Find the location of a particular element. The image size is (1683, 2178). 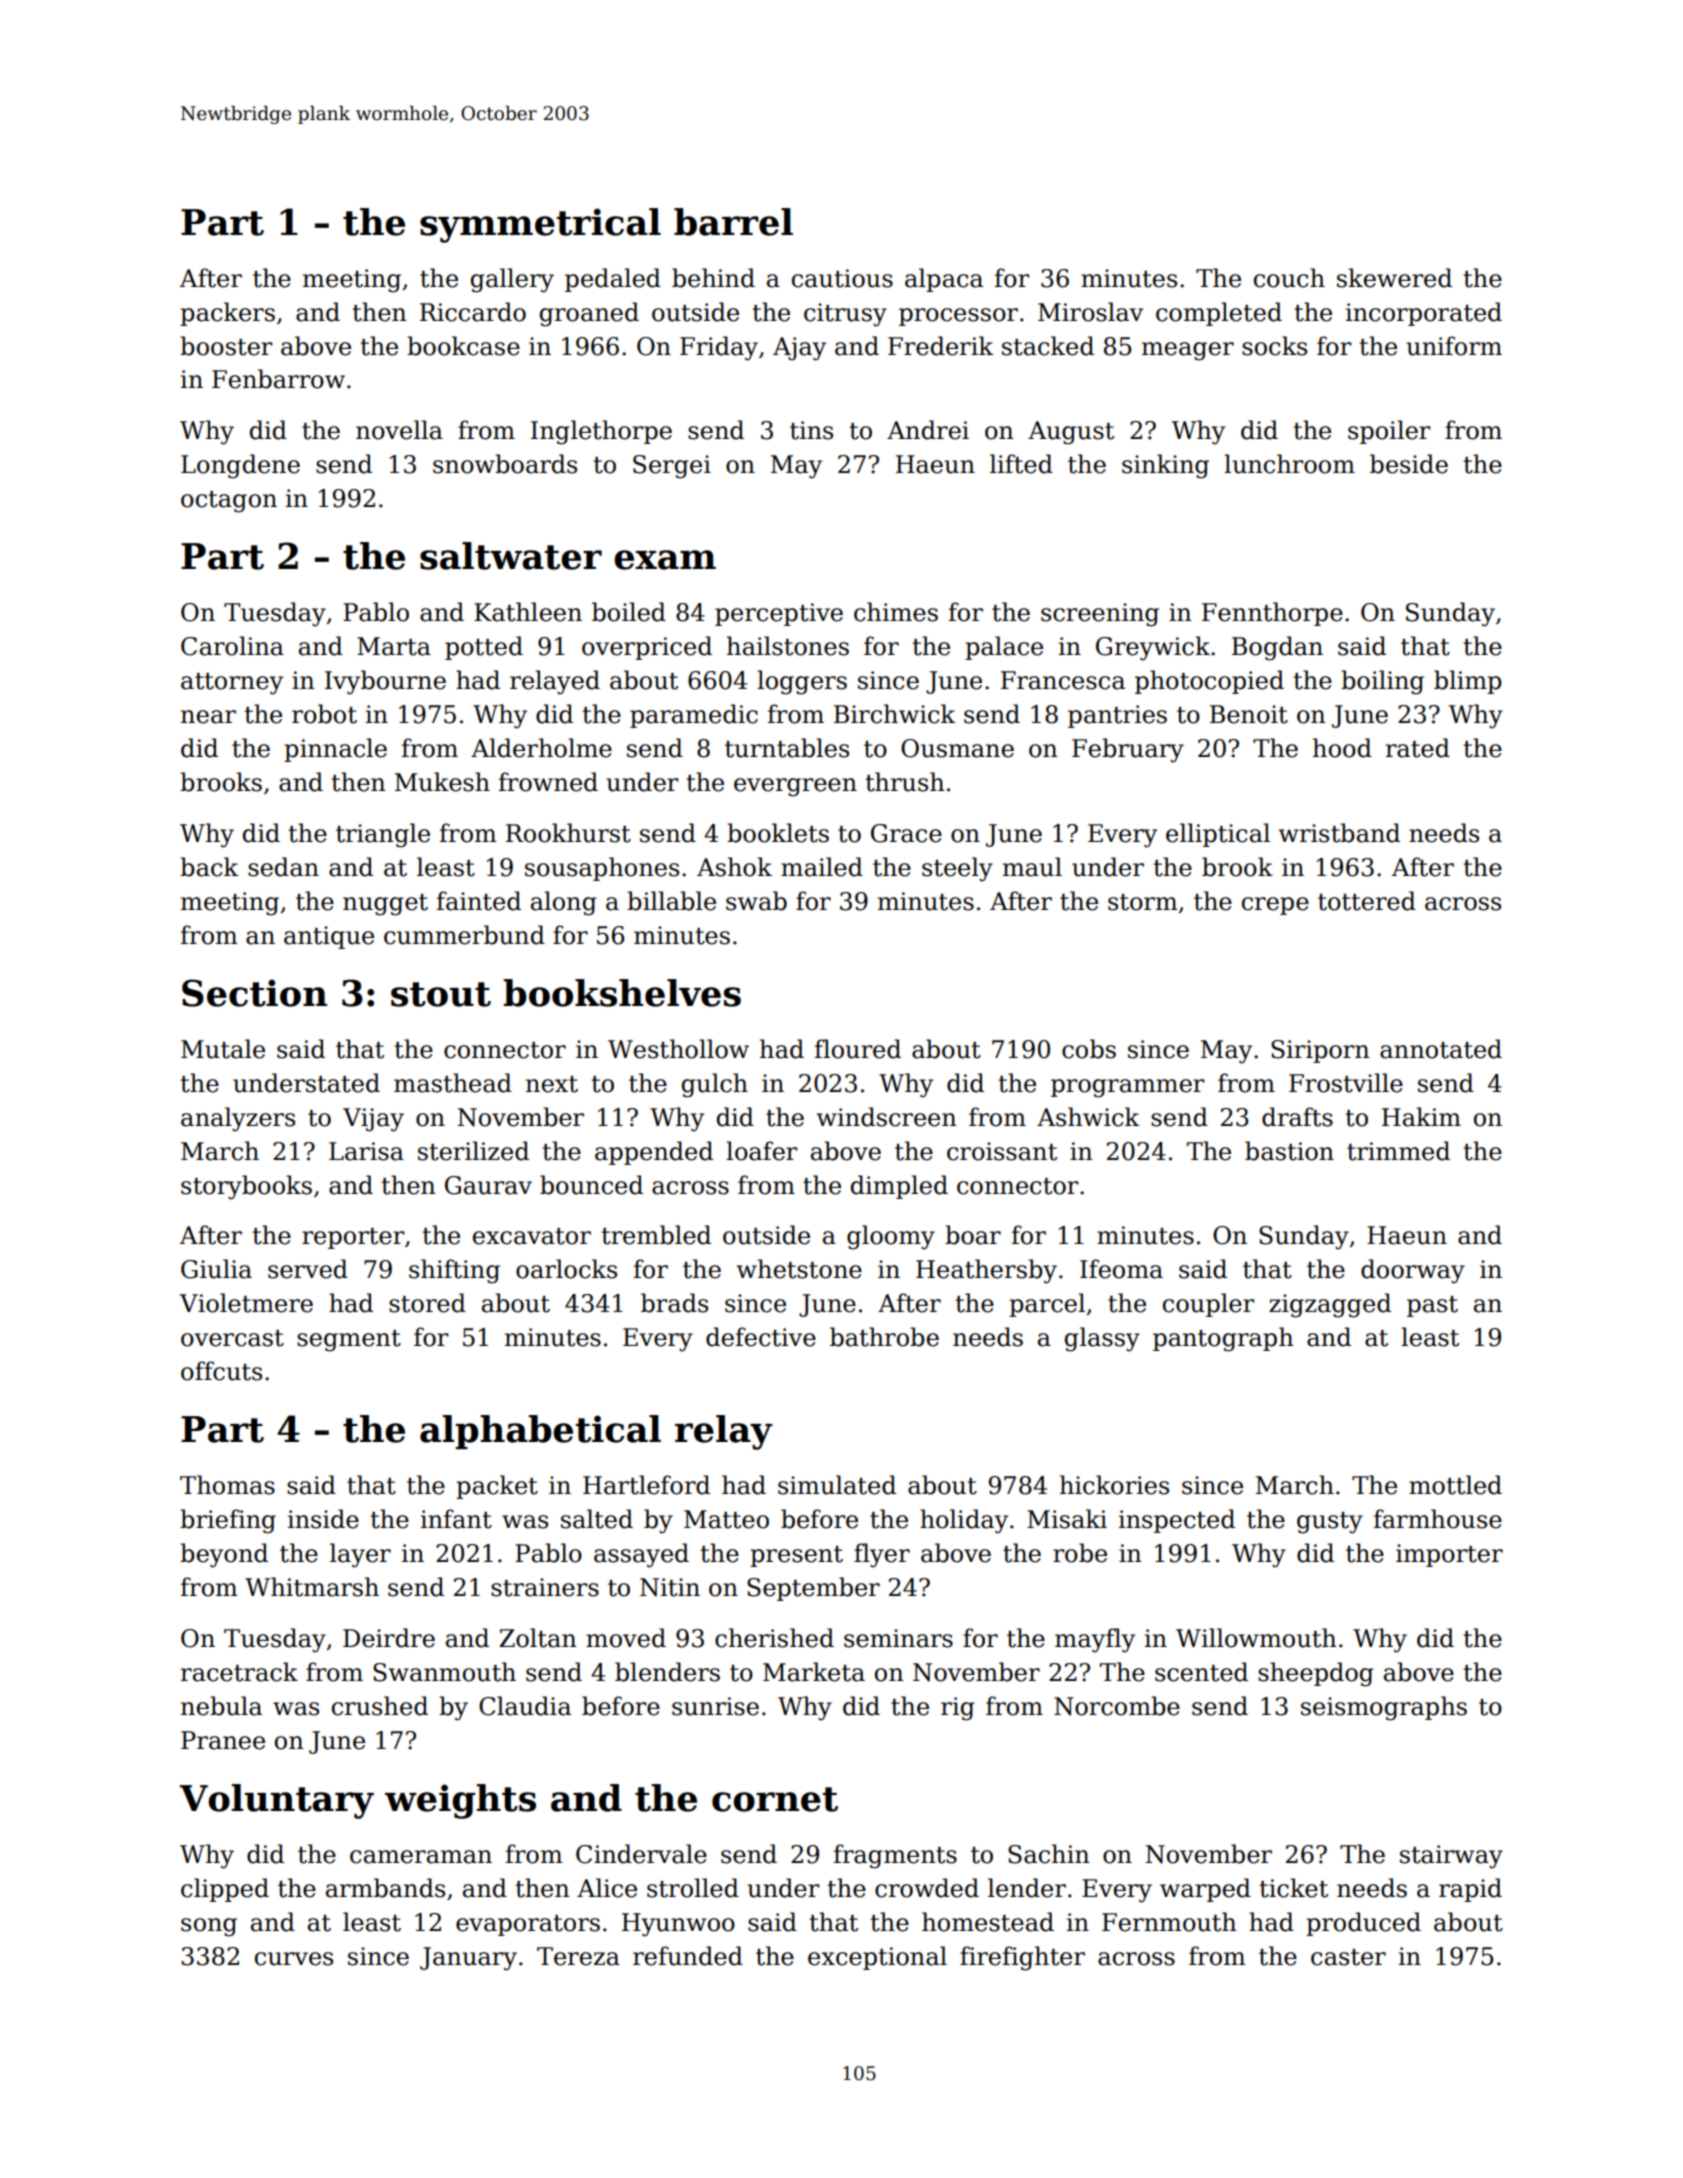

symmetrical is located at coordinates (540, 225).
